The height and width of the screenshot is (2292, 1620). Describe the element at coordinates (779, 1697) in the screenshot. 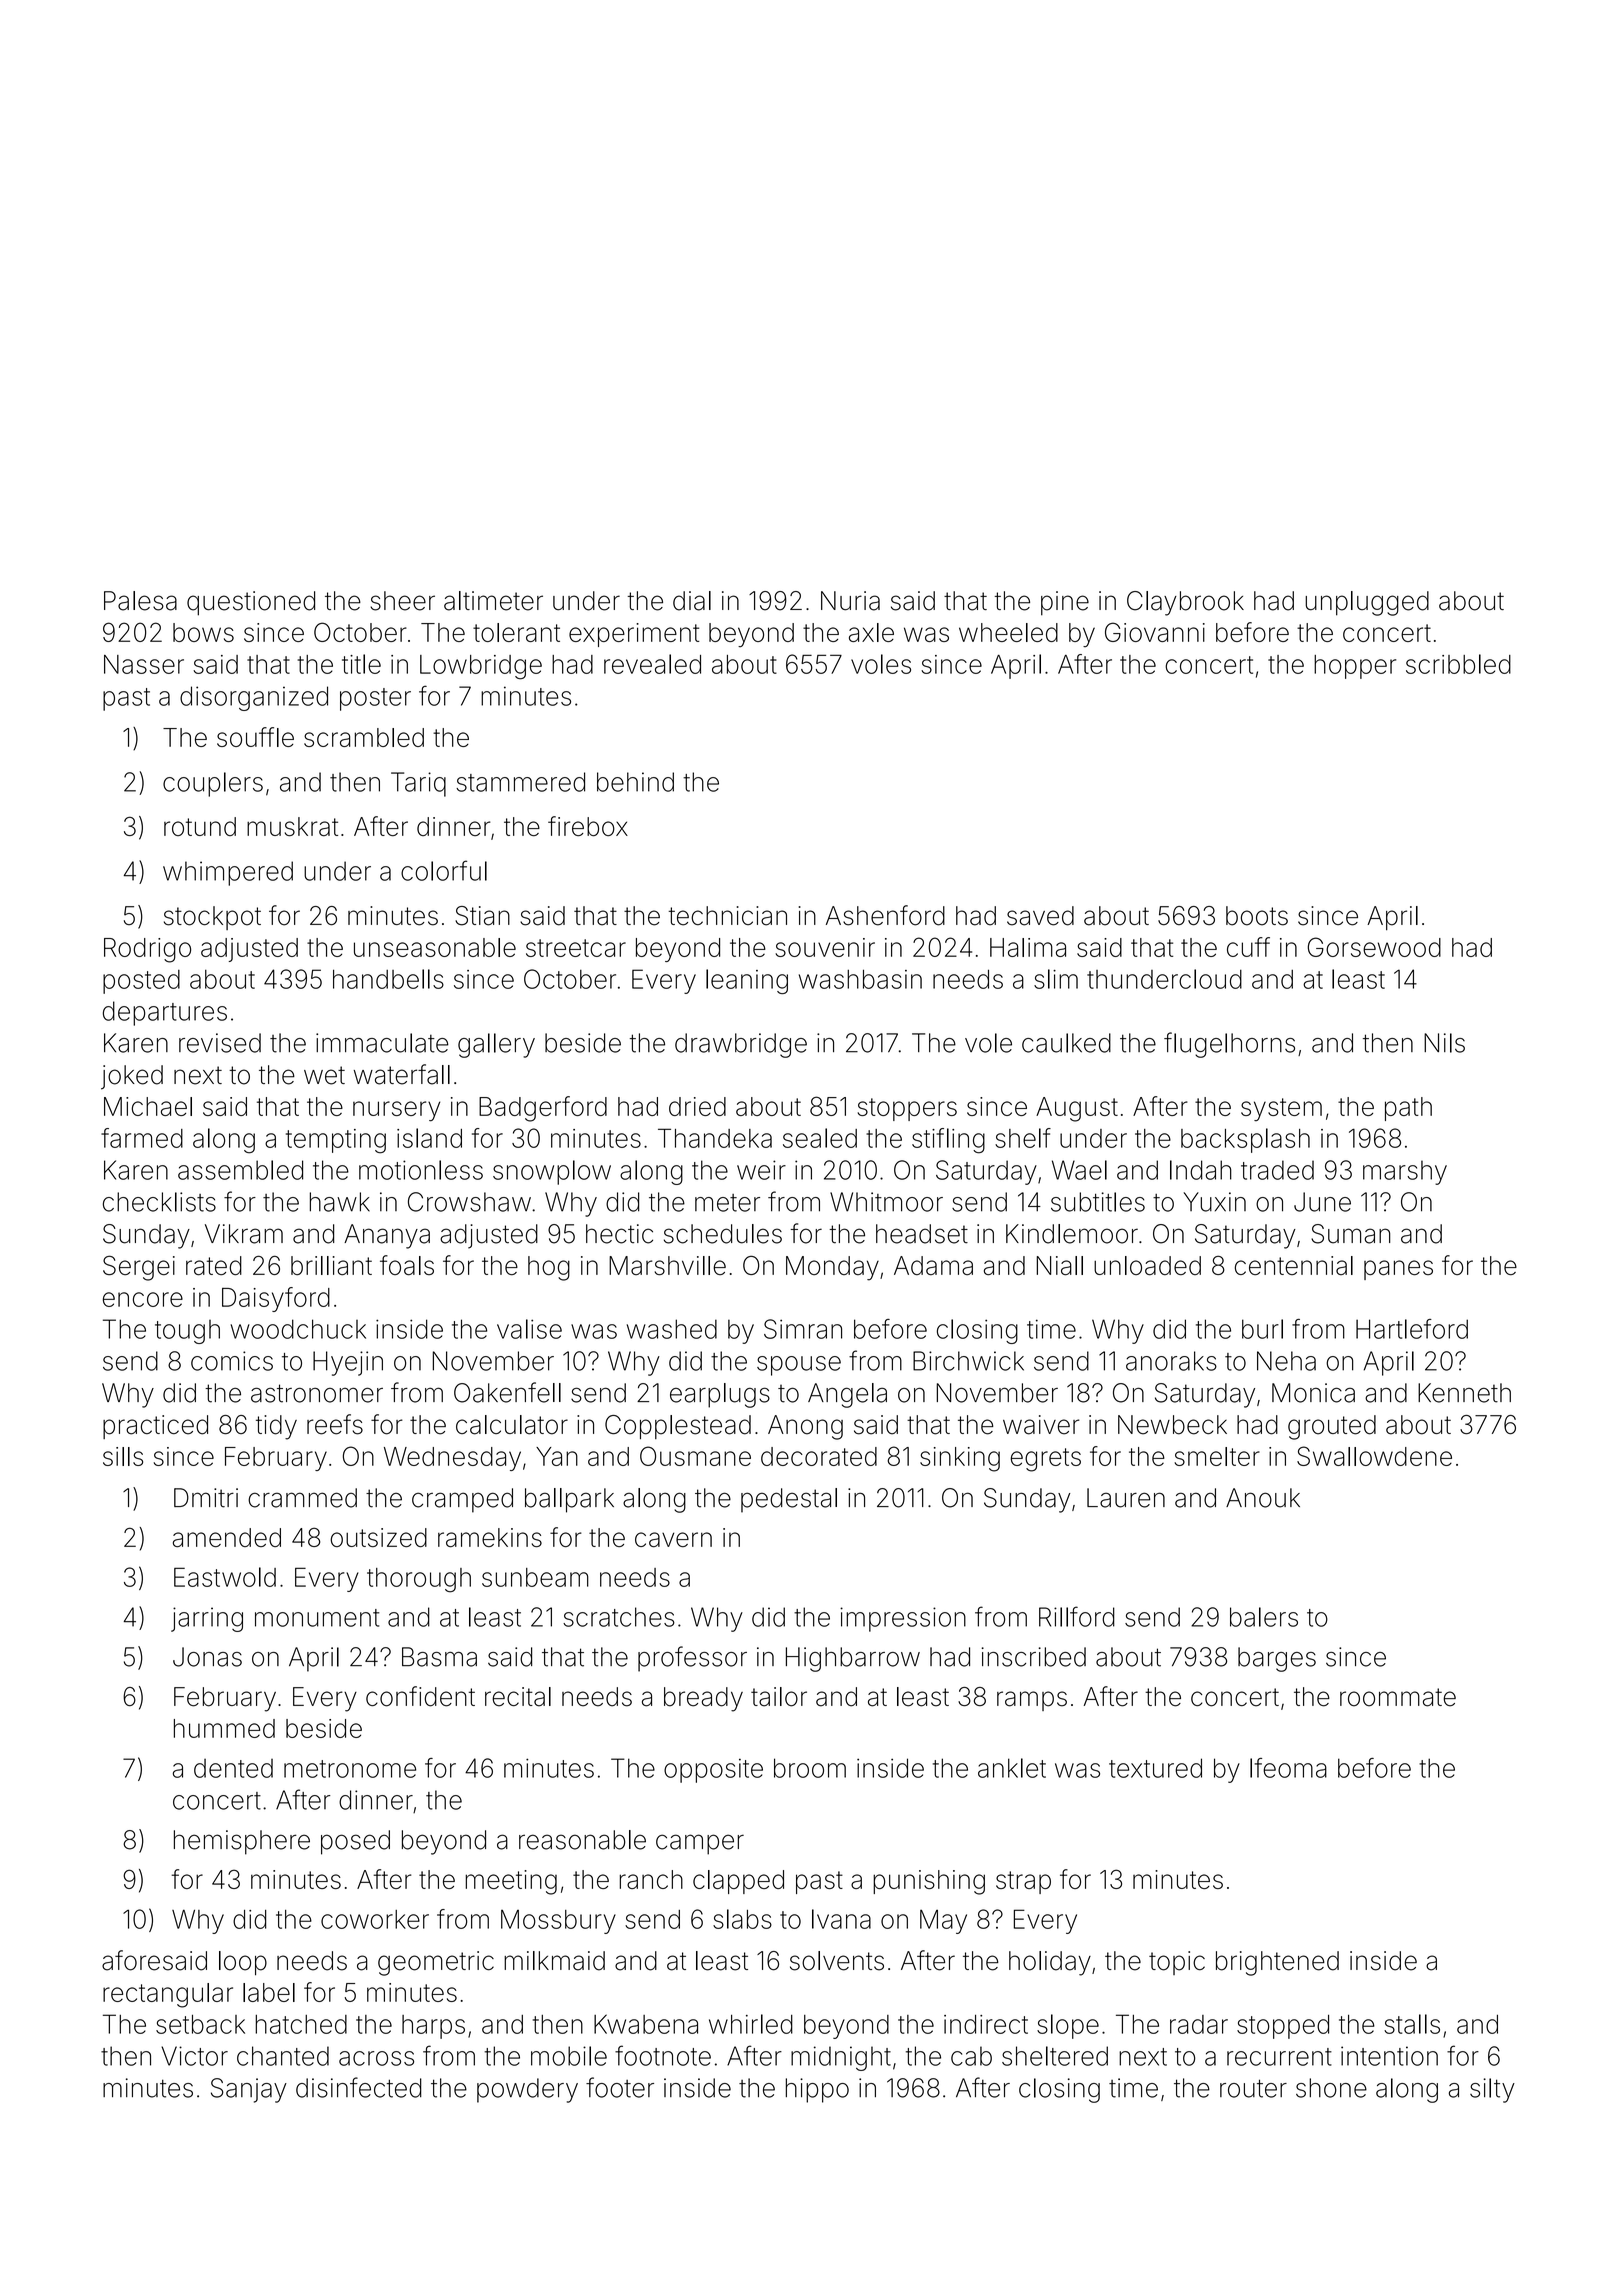

I see `tailor` at that location.
